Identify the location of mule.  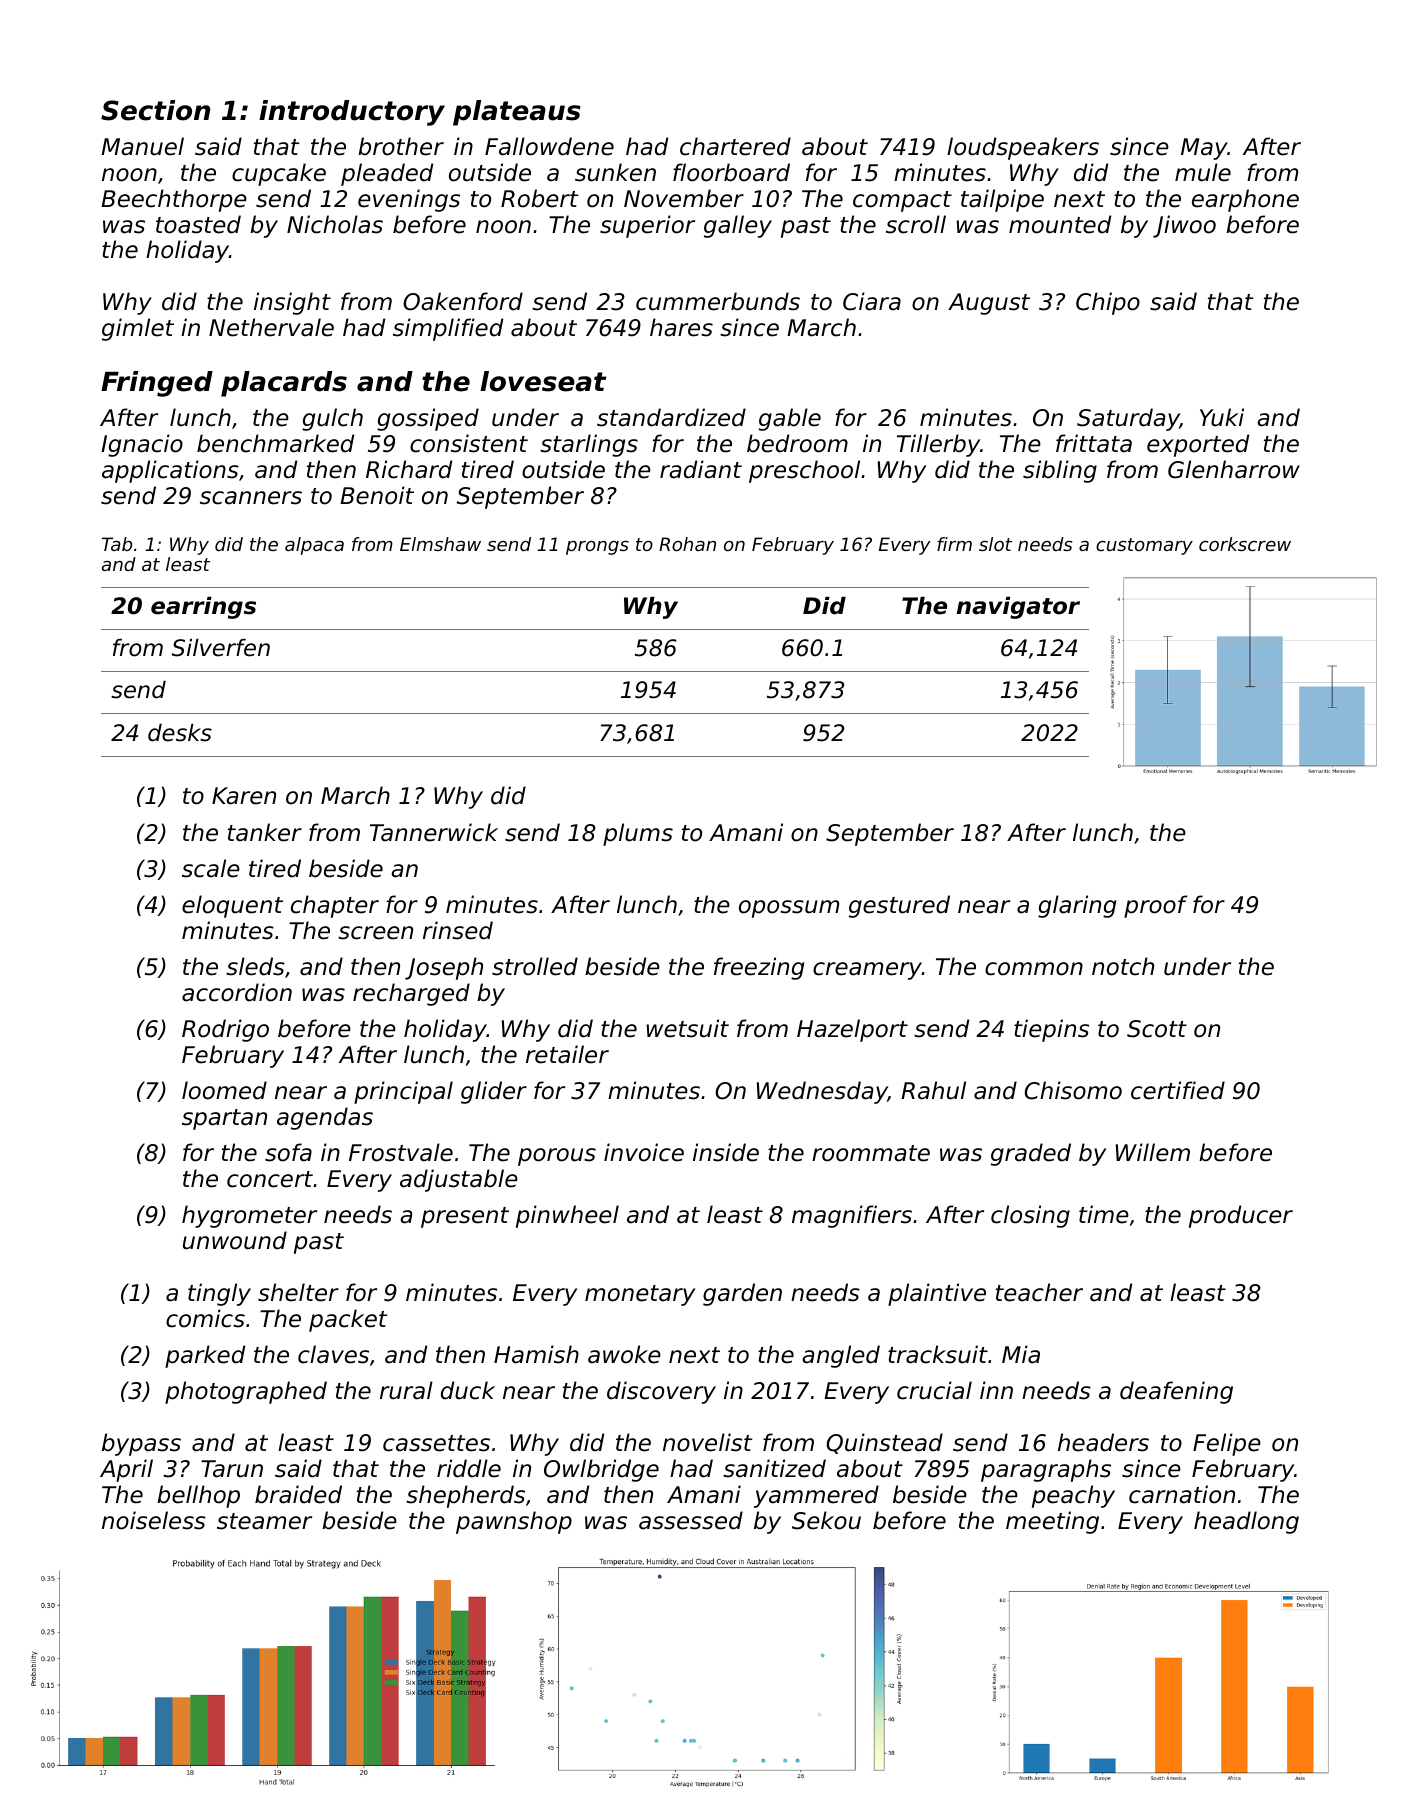
(1203, 172).
